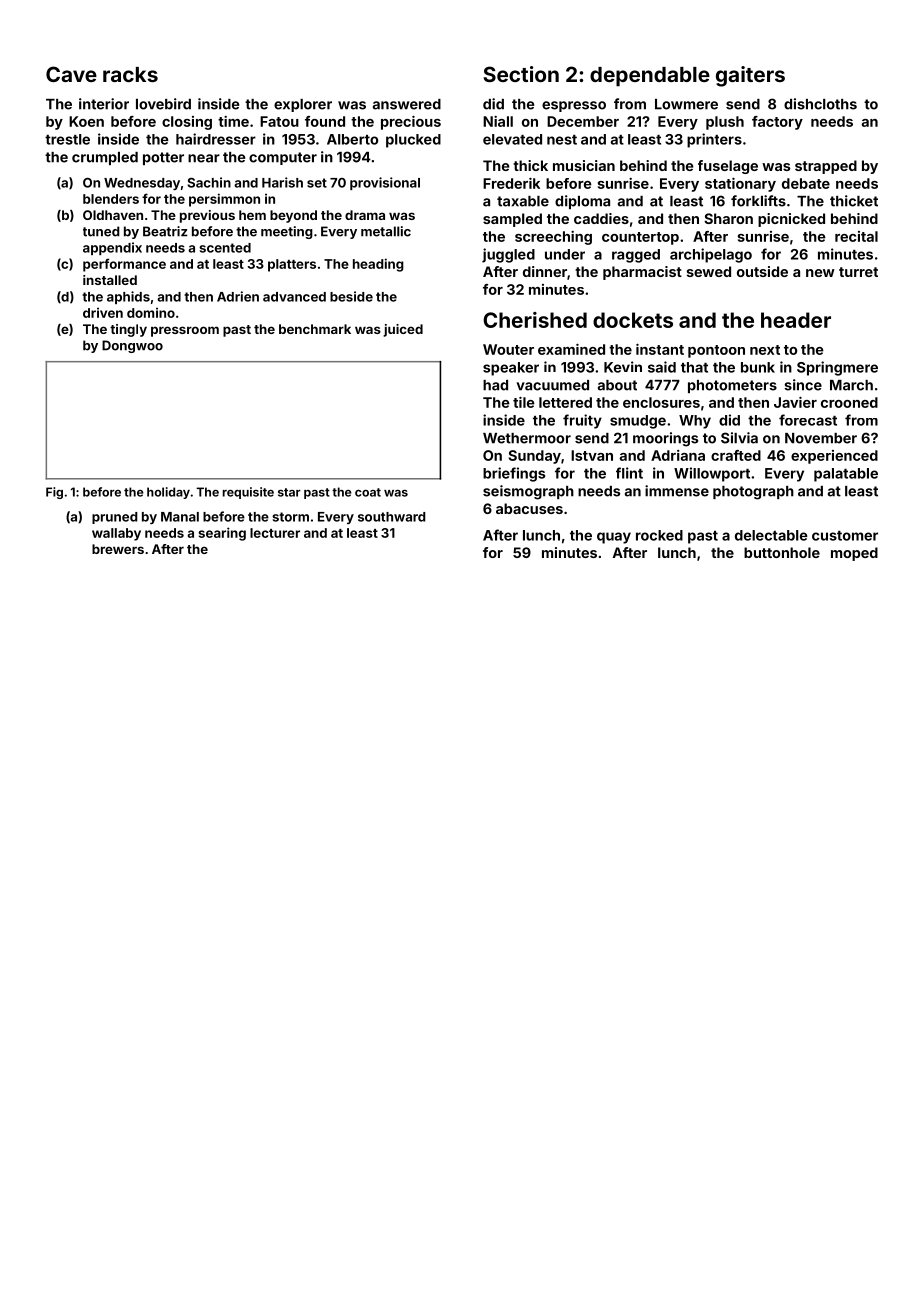 The width and height of the screenshot is (924, 1308). Describe the element at coordinates (521, 74) in the screenshot. I see `Section` at that location.
